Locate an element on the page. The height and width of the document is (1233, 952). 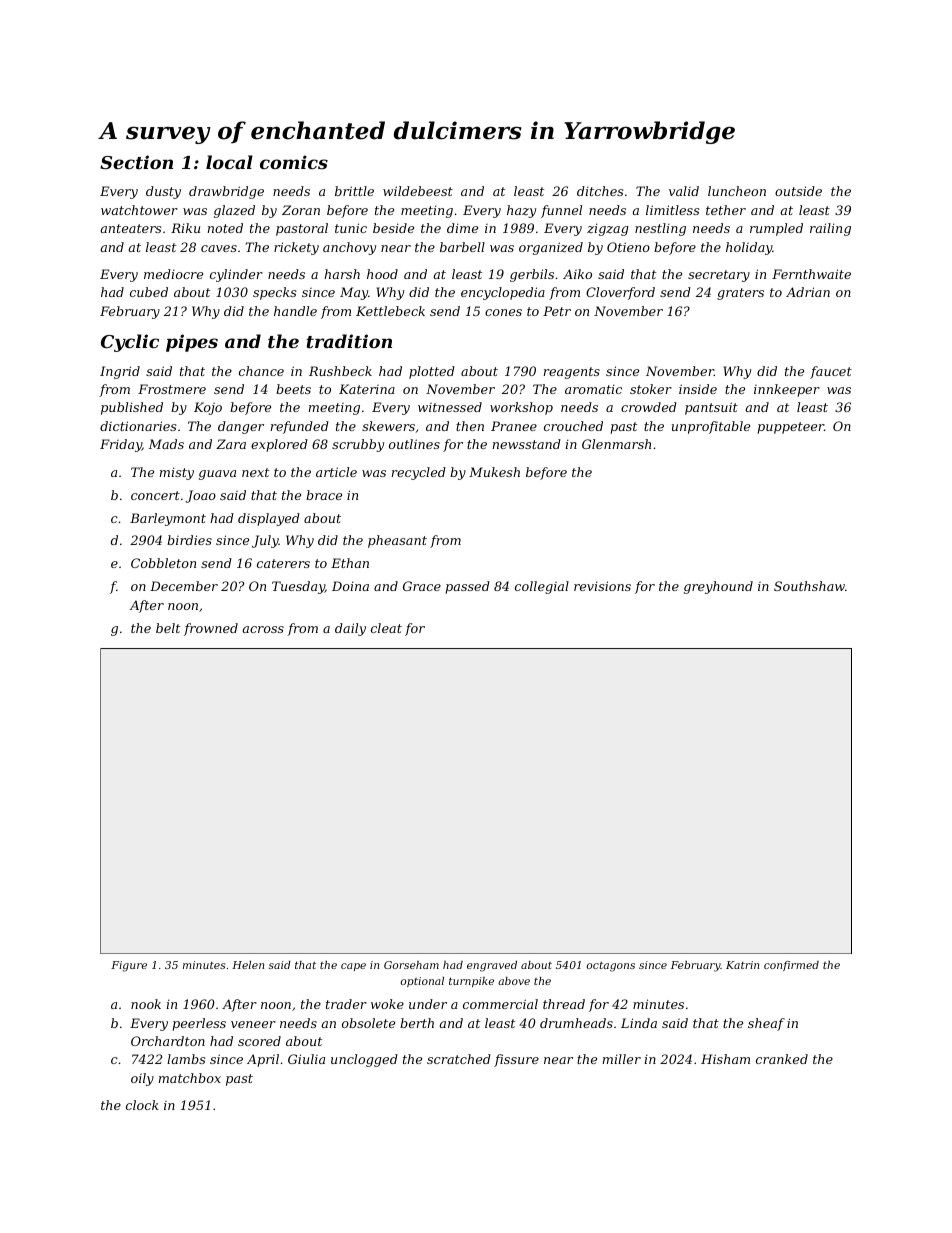
wildebeest is located at coordinates (418, 191).
